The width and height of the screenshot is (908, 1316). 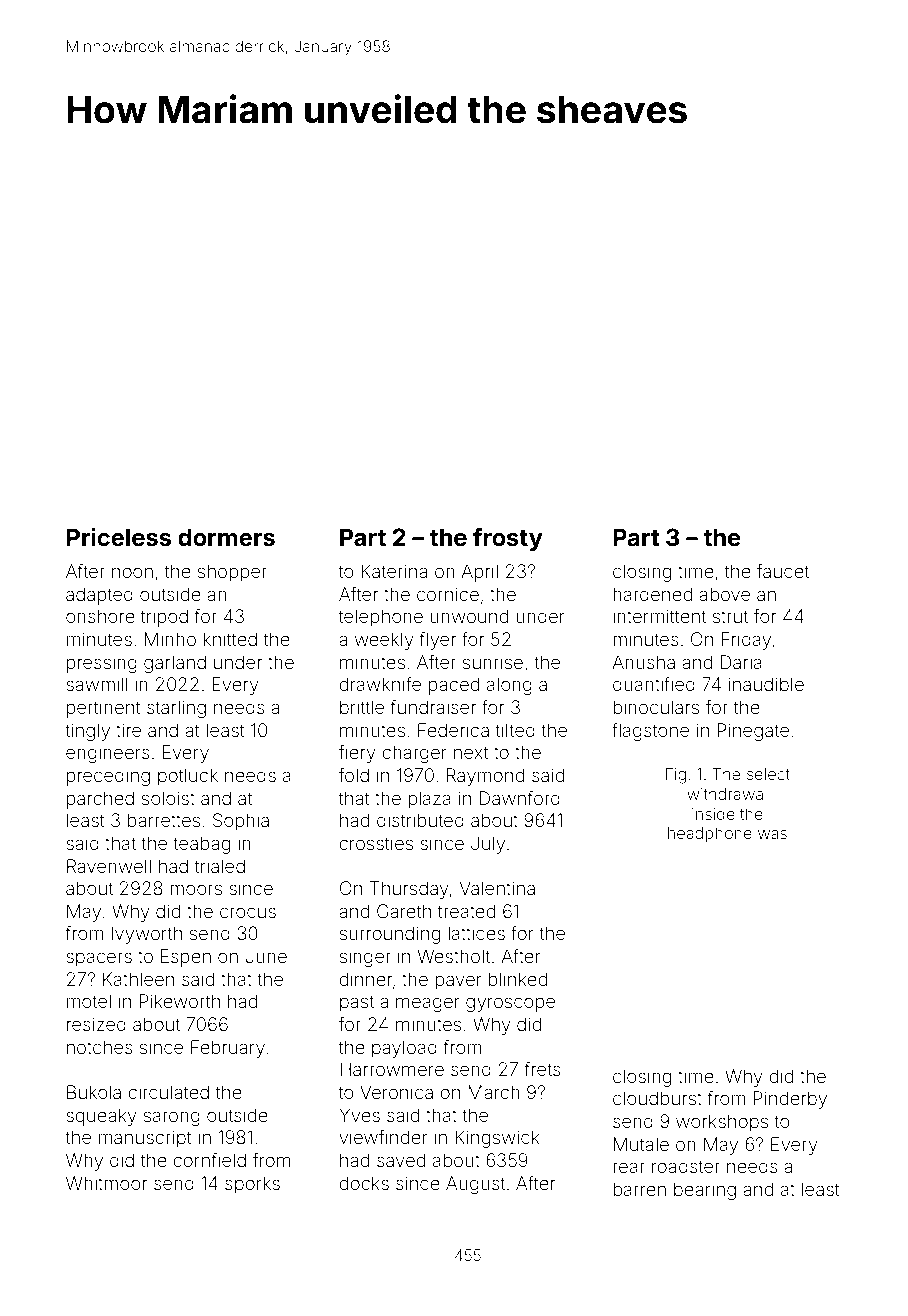 What do you see at coordinates (710, 834) in the screenshot?
I see `headphone` at bounding box center [710, 834].
